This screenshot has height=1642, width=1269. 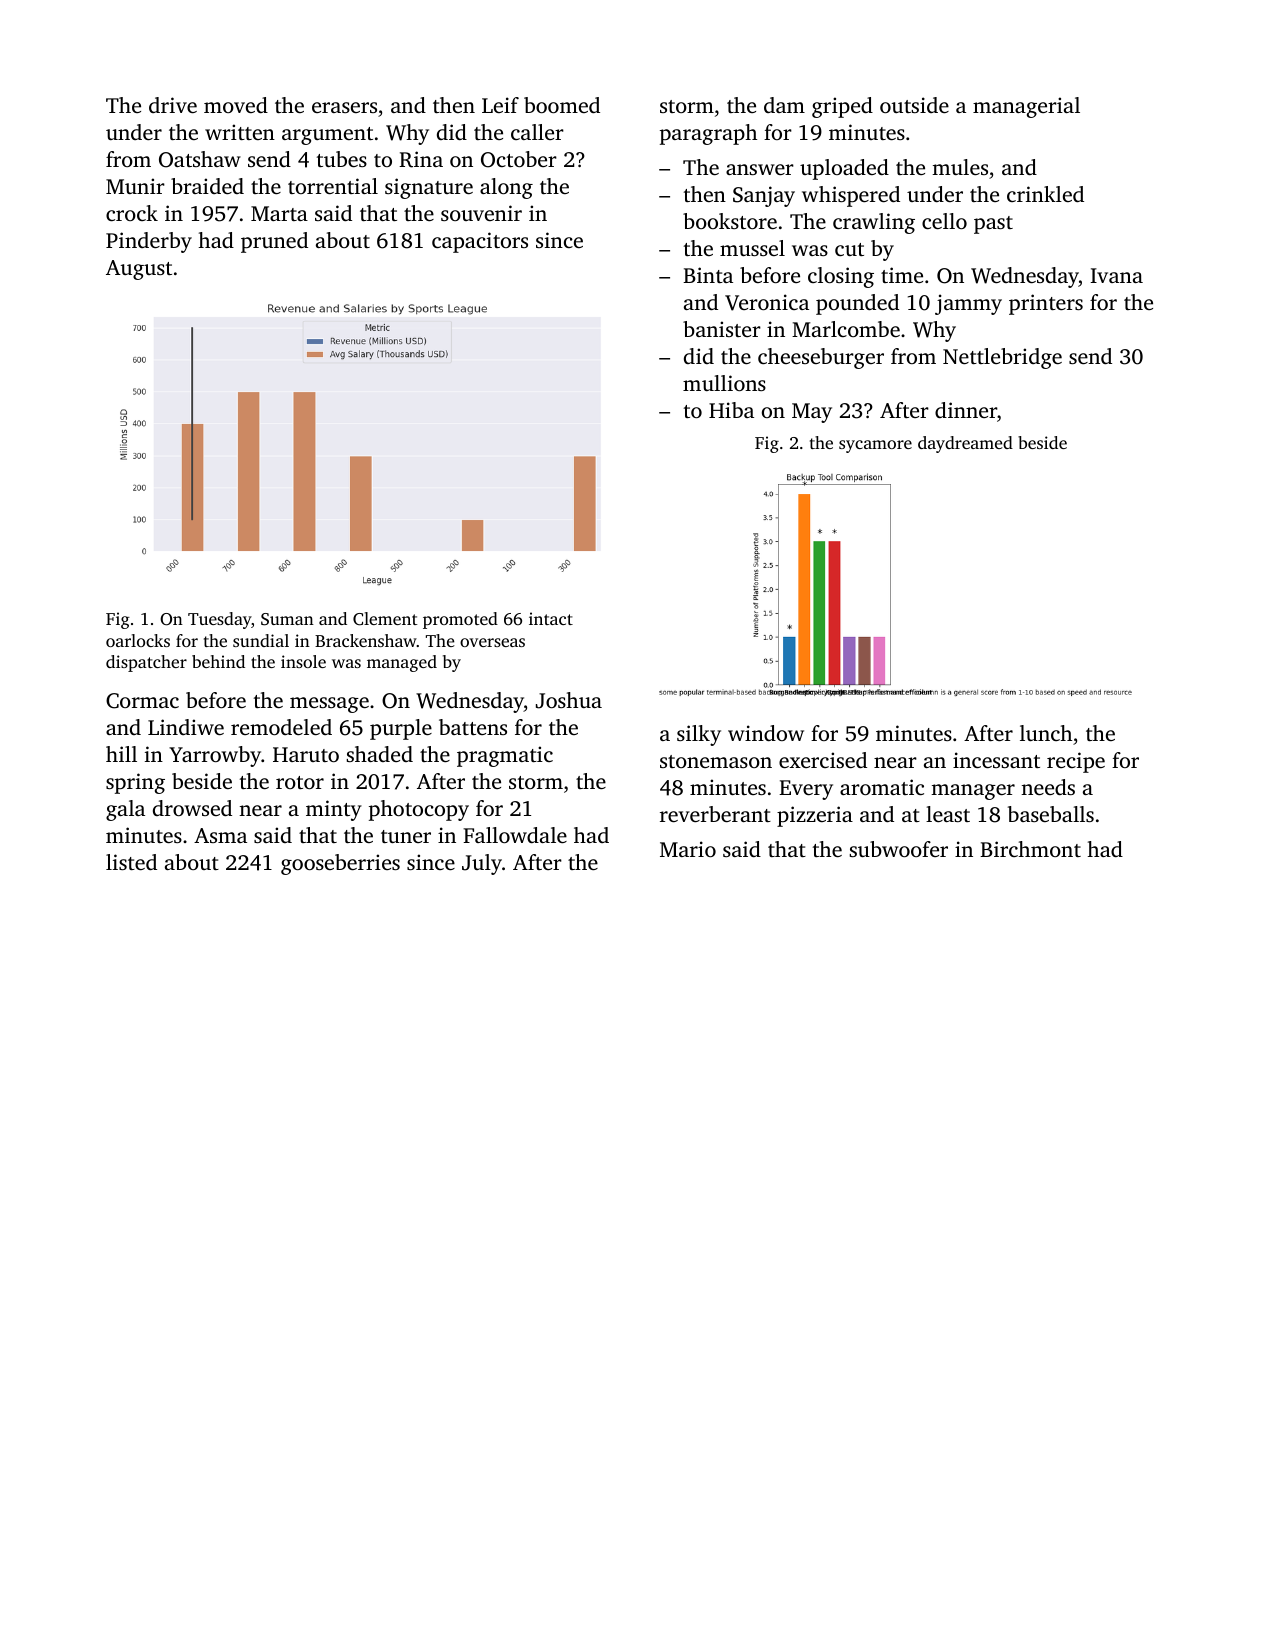 What do you see at coordinates (898, 849) in the screenshot?
I see `subwoofer` at bounding box center [898, 849].
